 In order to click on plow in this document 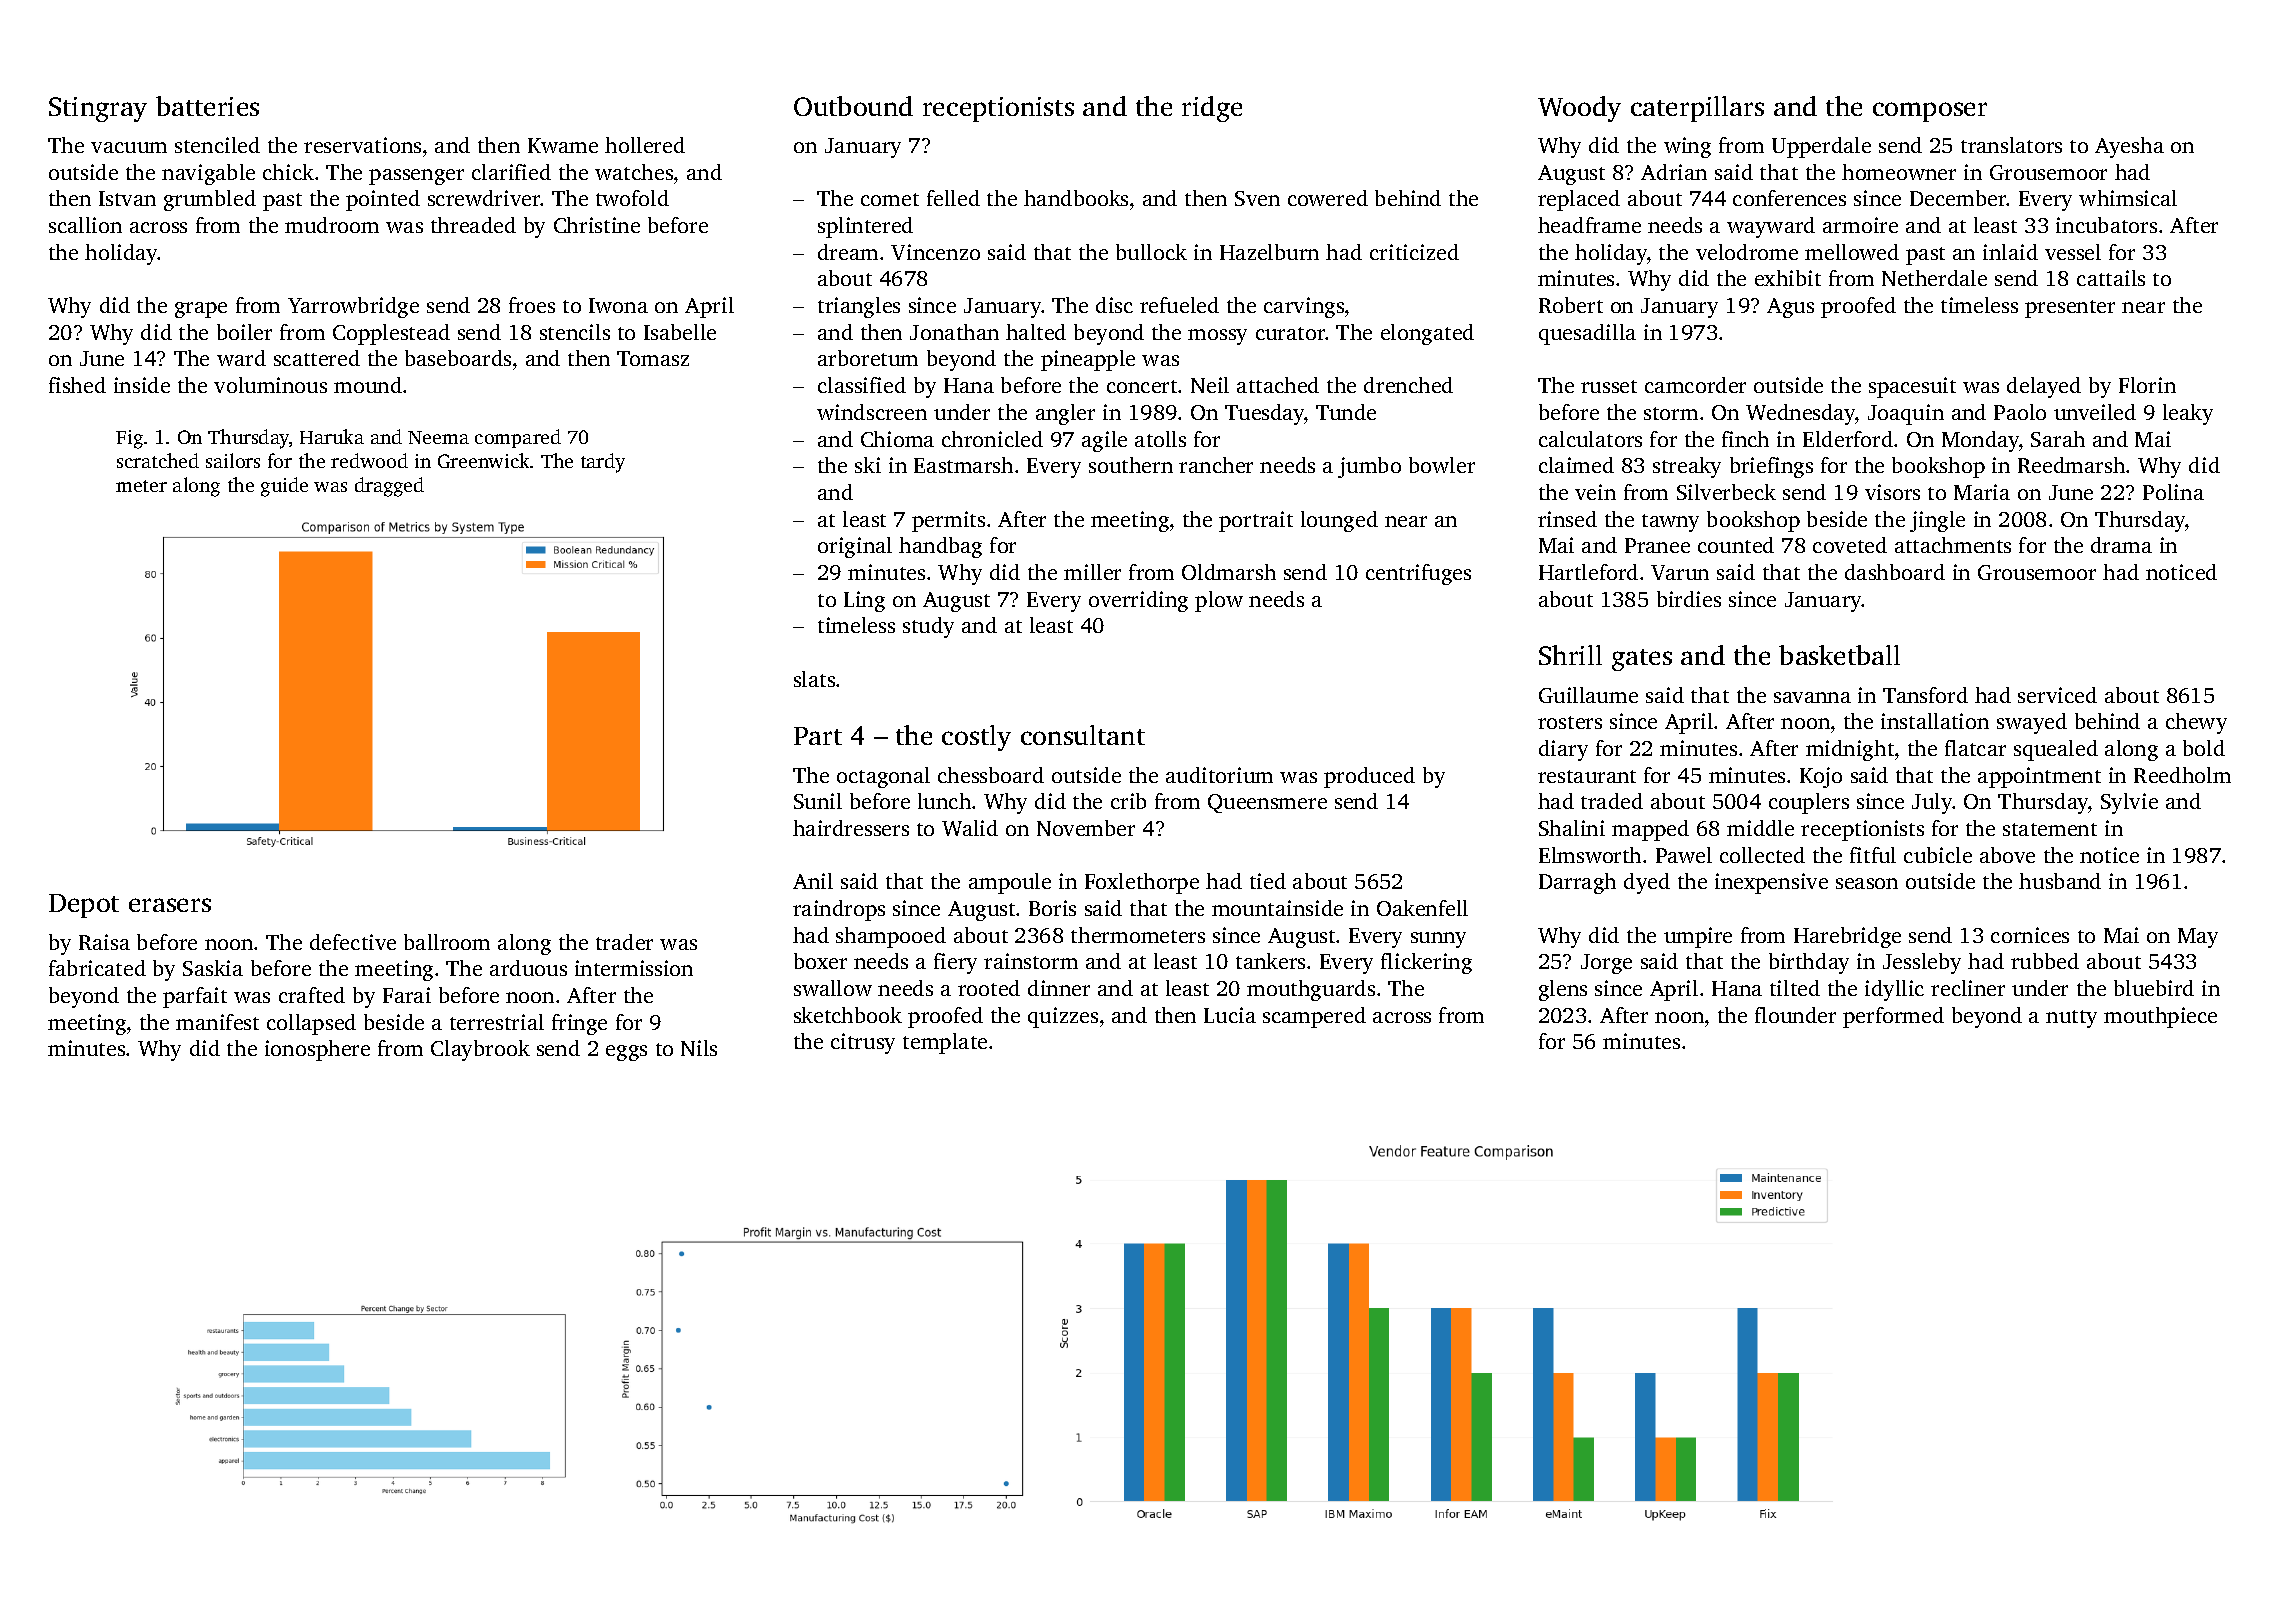, I will do `click(1219, 601)`.
